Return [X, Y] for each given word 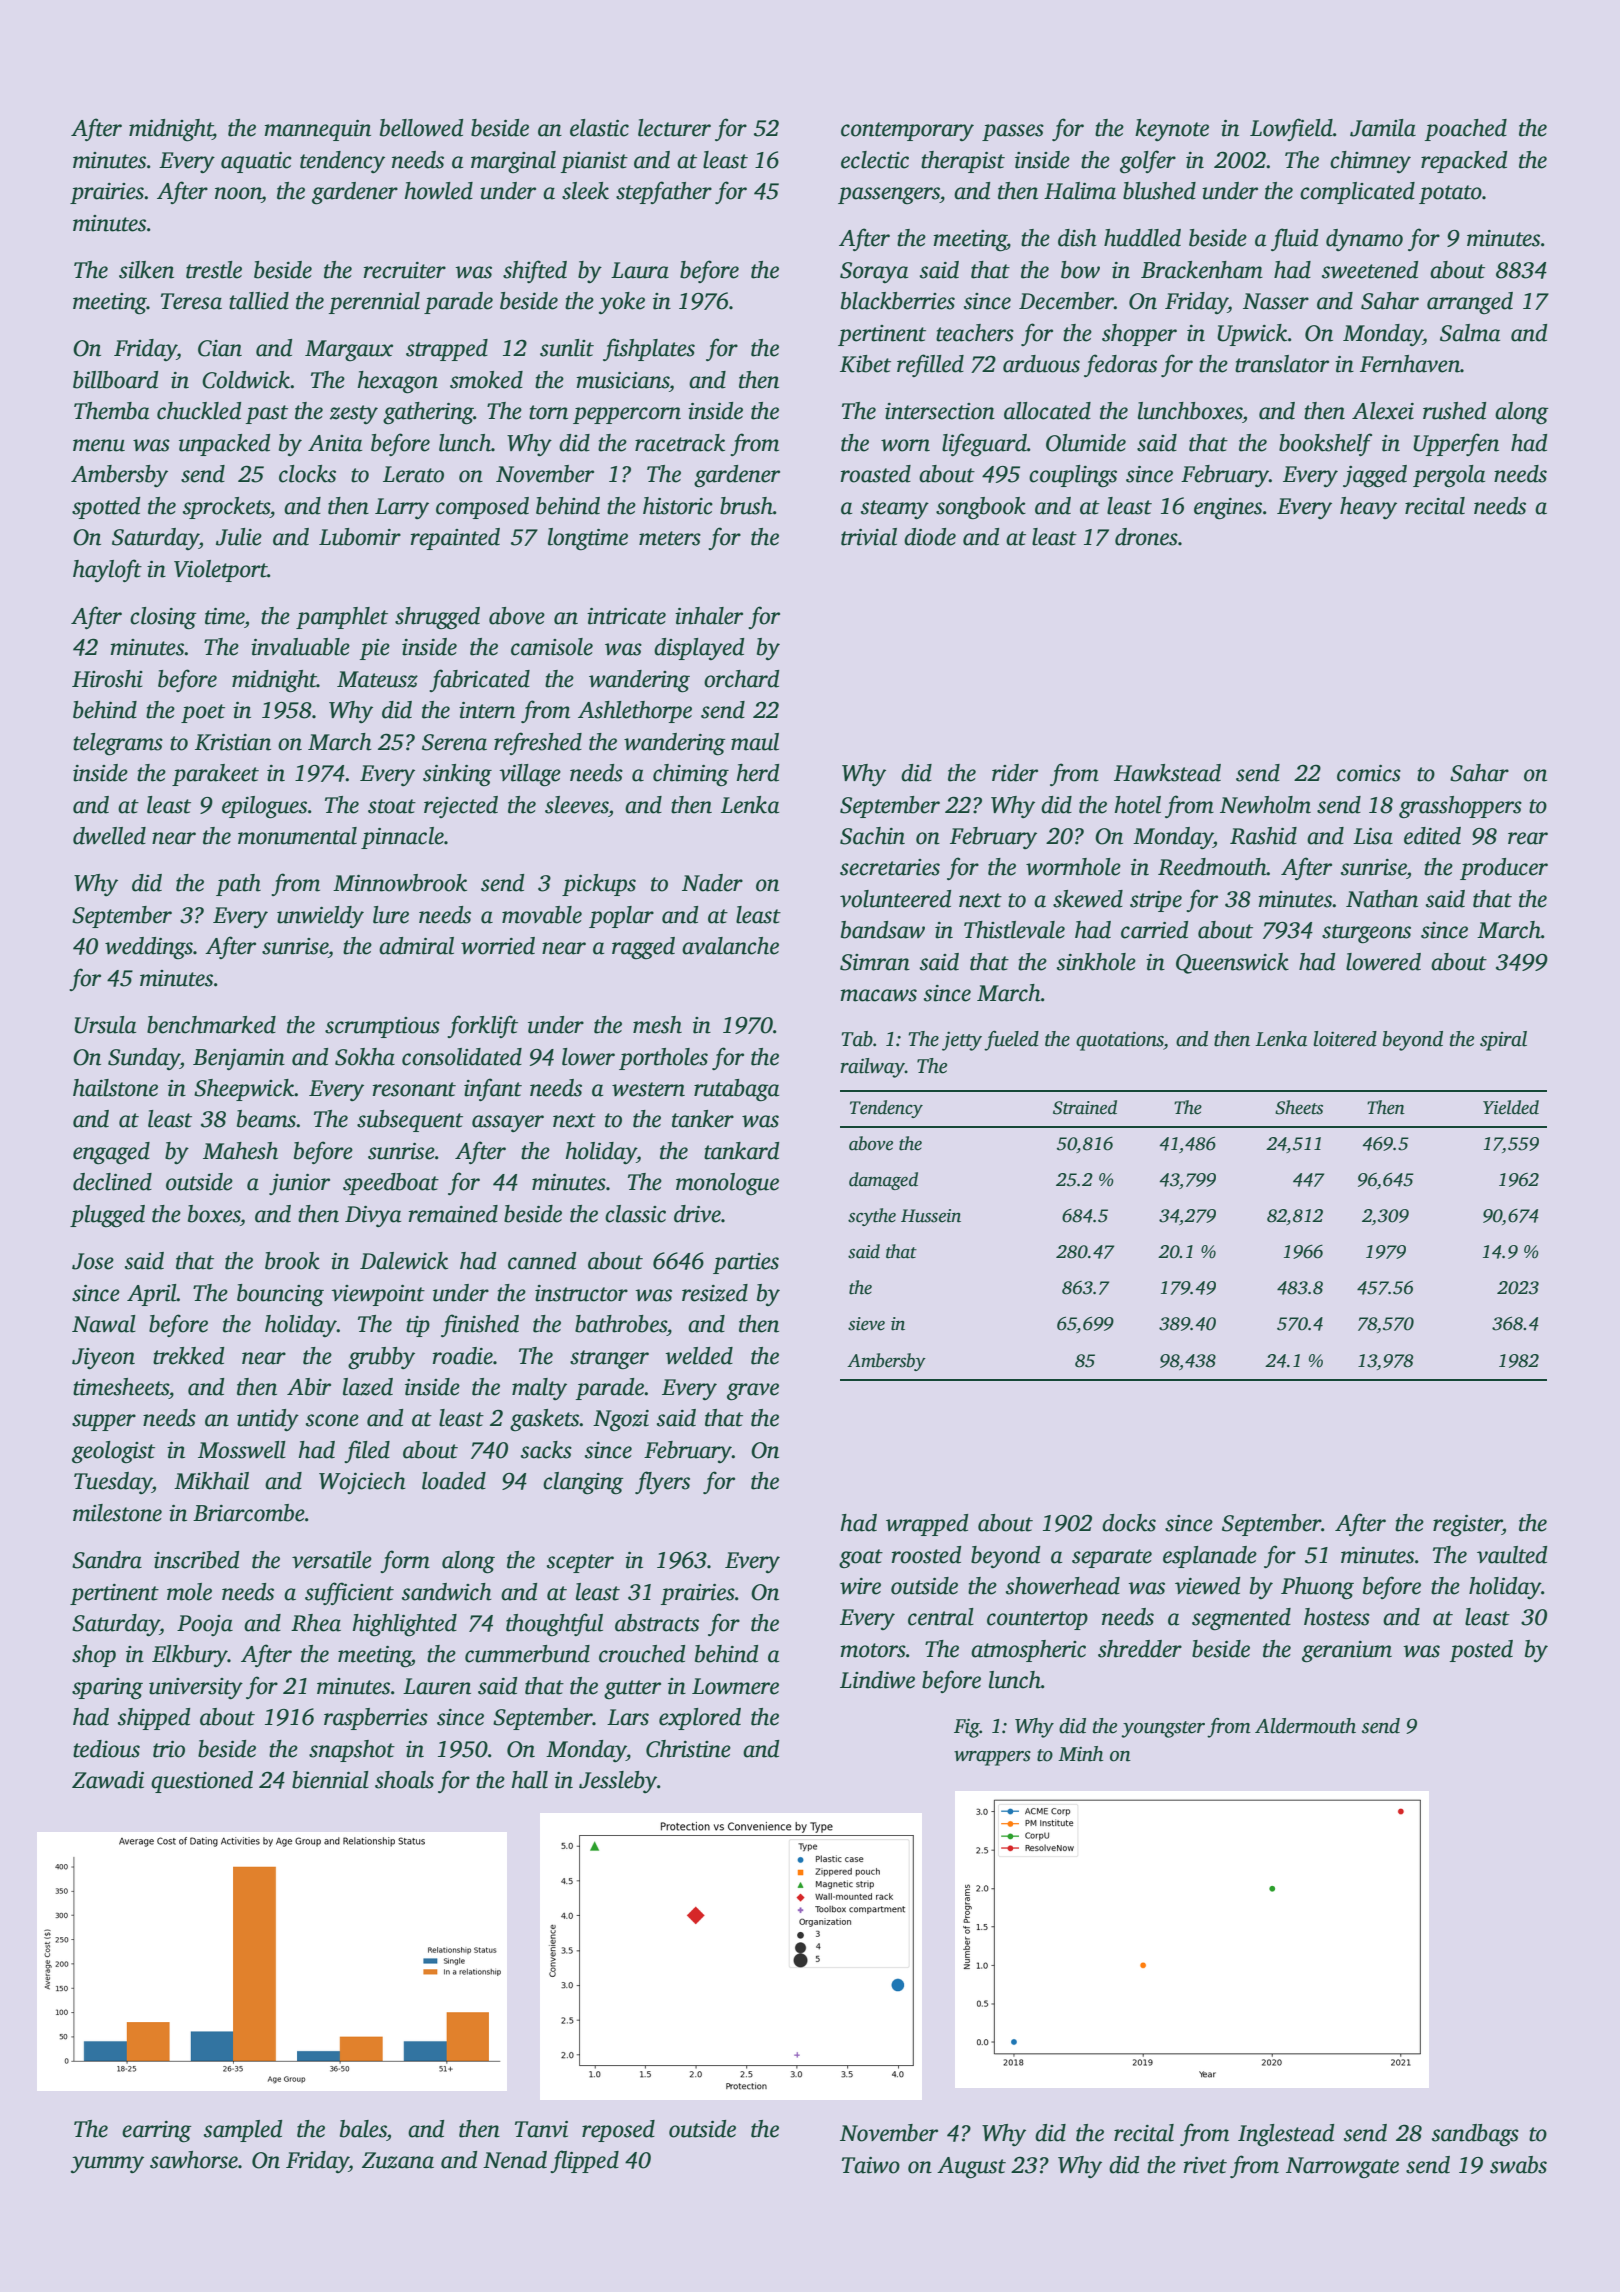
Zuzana [398, 2160]
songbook [981, 508]
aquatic [256, 162]
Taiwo [871, 2165]
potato [1450, 194]
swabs [1518, 2165]
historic [678, 506]
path [238, 885]
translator [1282, 364]
